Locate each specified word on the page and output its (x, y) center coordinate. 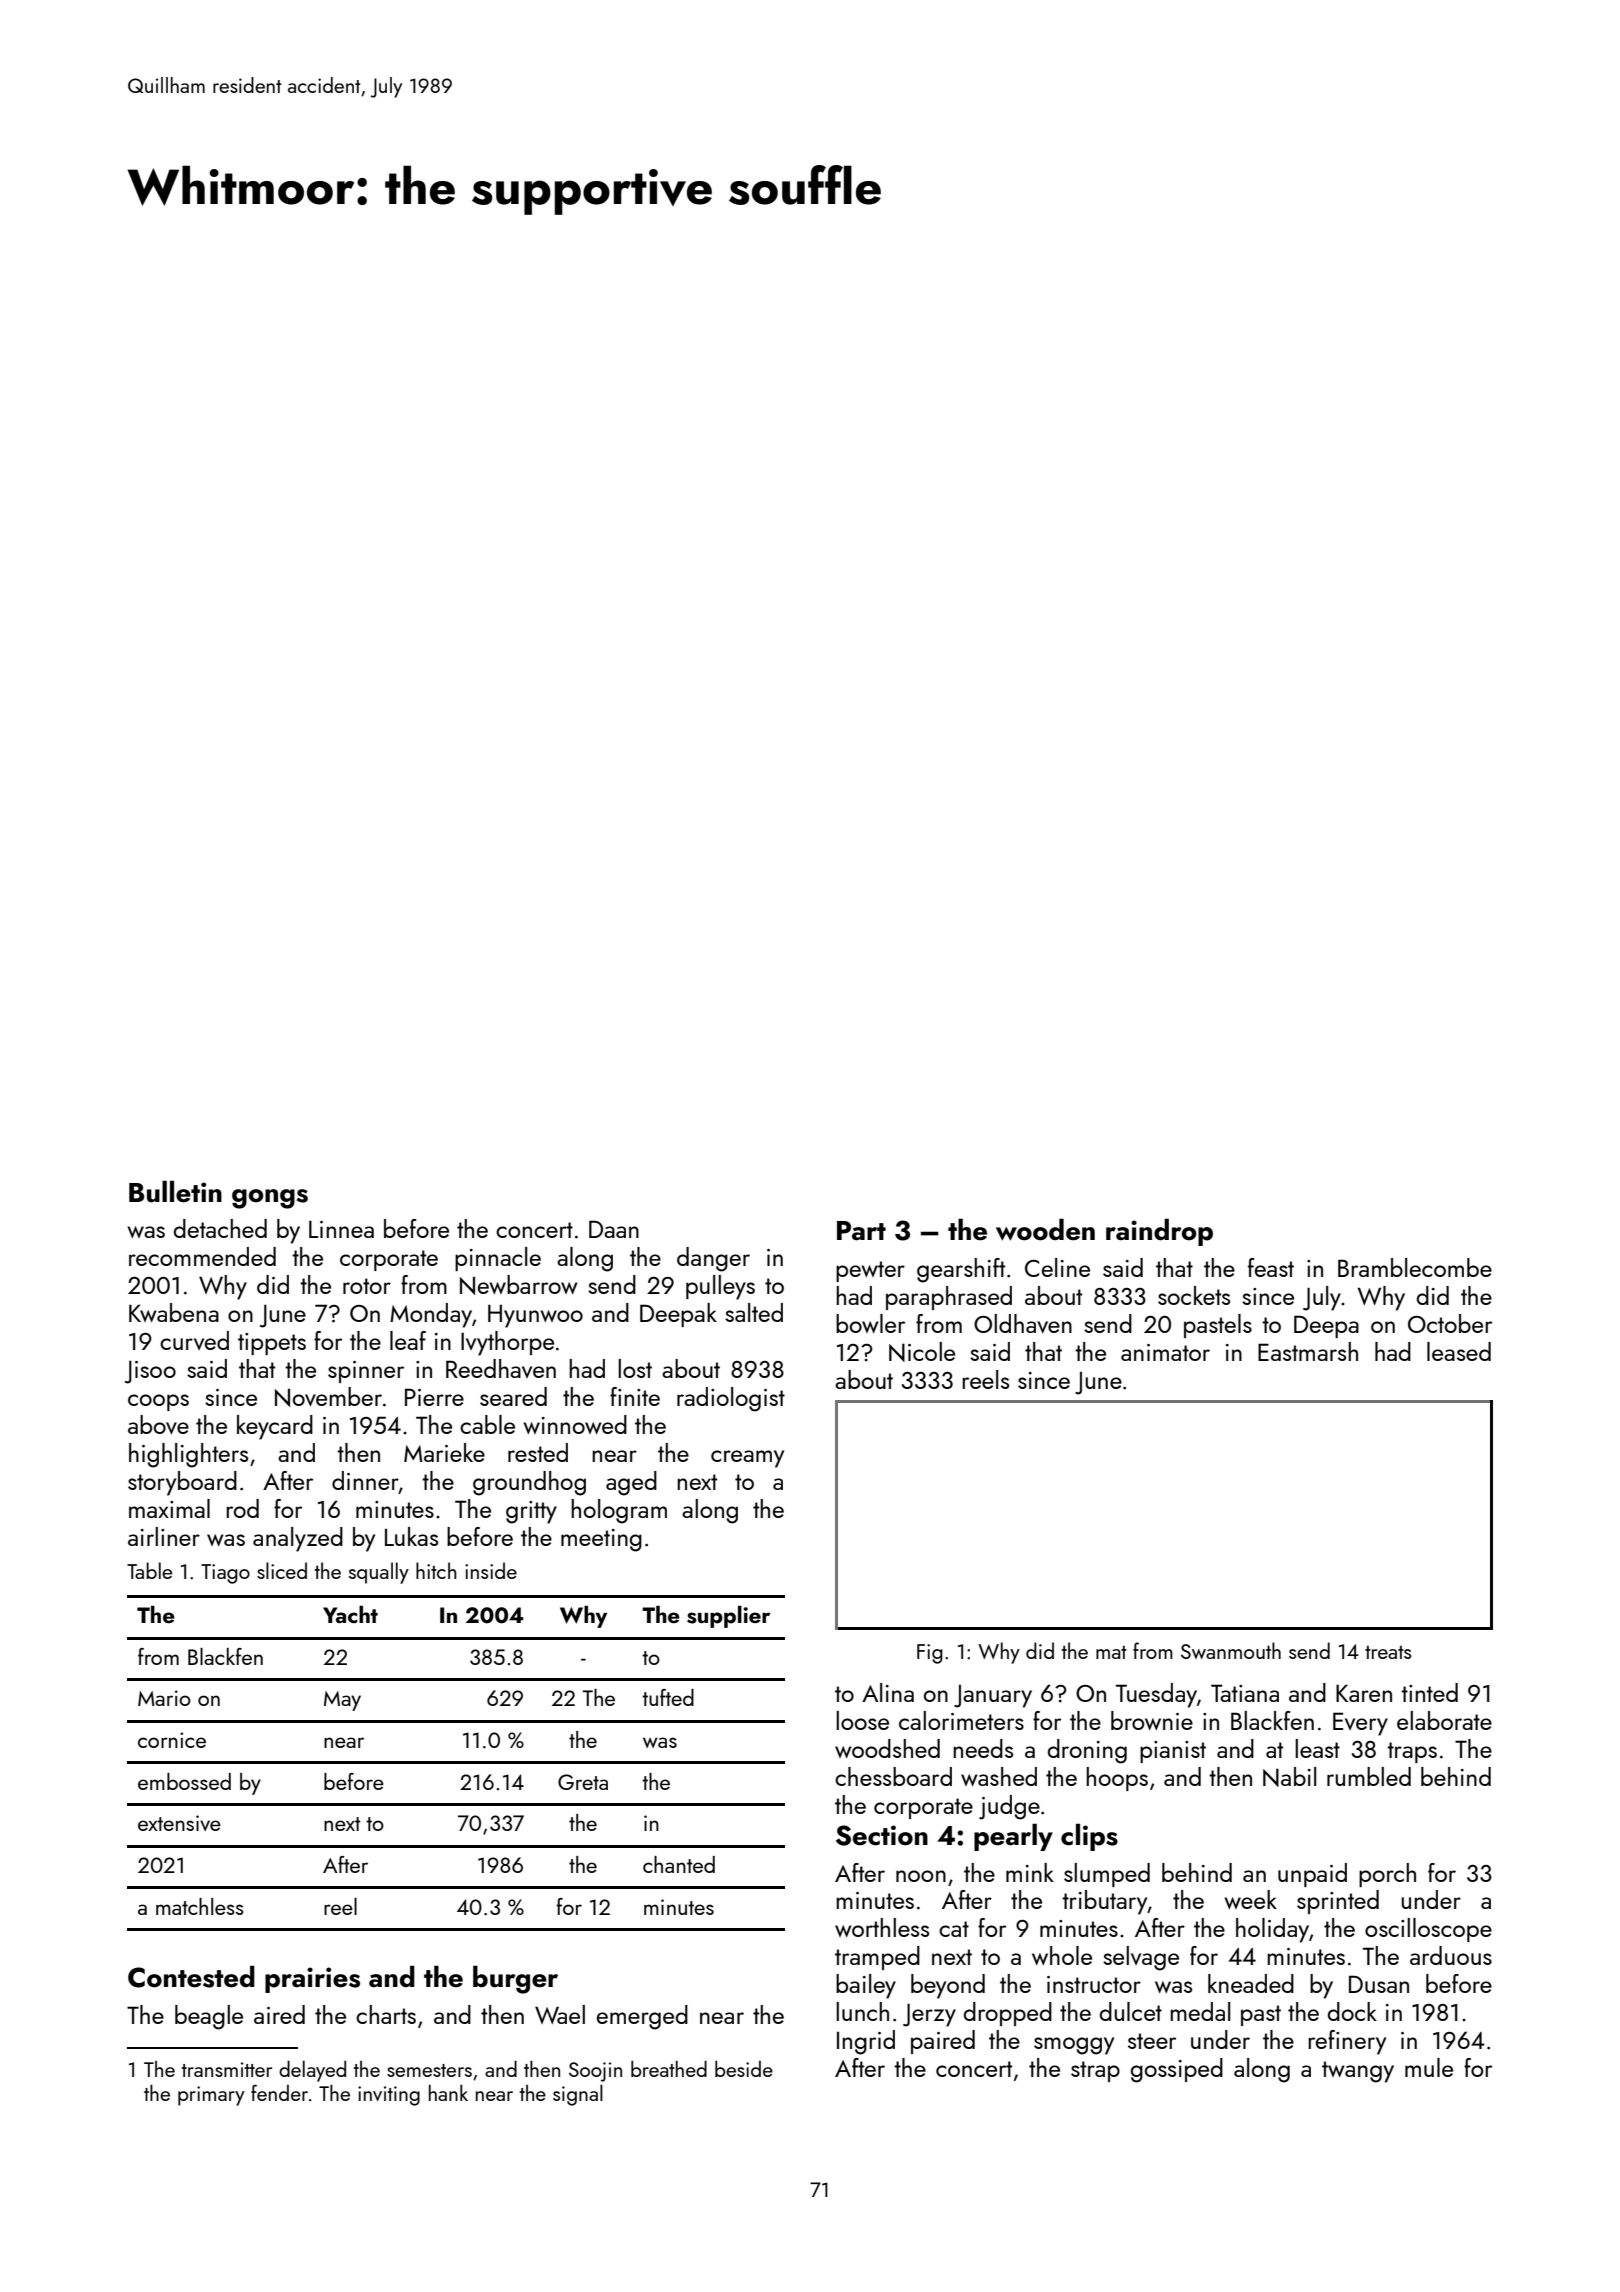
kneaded (1251, 1983)
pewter (870, 1271)
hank (448, 2092)
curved (194, 1340)
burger (515, 1980)
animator (1165, 1352)
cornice (172, 1740)
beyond (948, 1986)
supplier (728, 1617)
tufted (668, 1697)
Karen (1364, 1693)
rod (242, 1508)
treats (1388, 1652)
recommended (202, 1256)
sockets (1194, 1295)
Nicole (922, 1352)
